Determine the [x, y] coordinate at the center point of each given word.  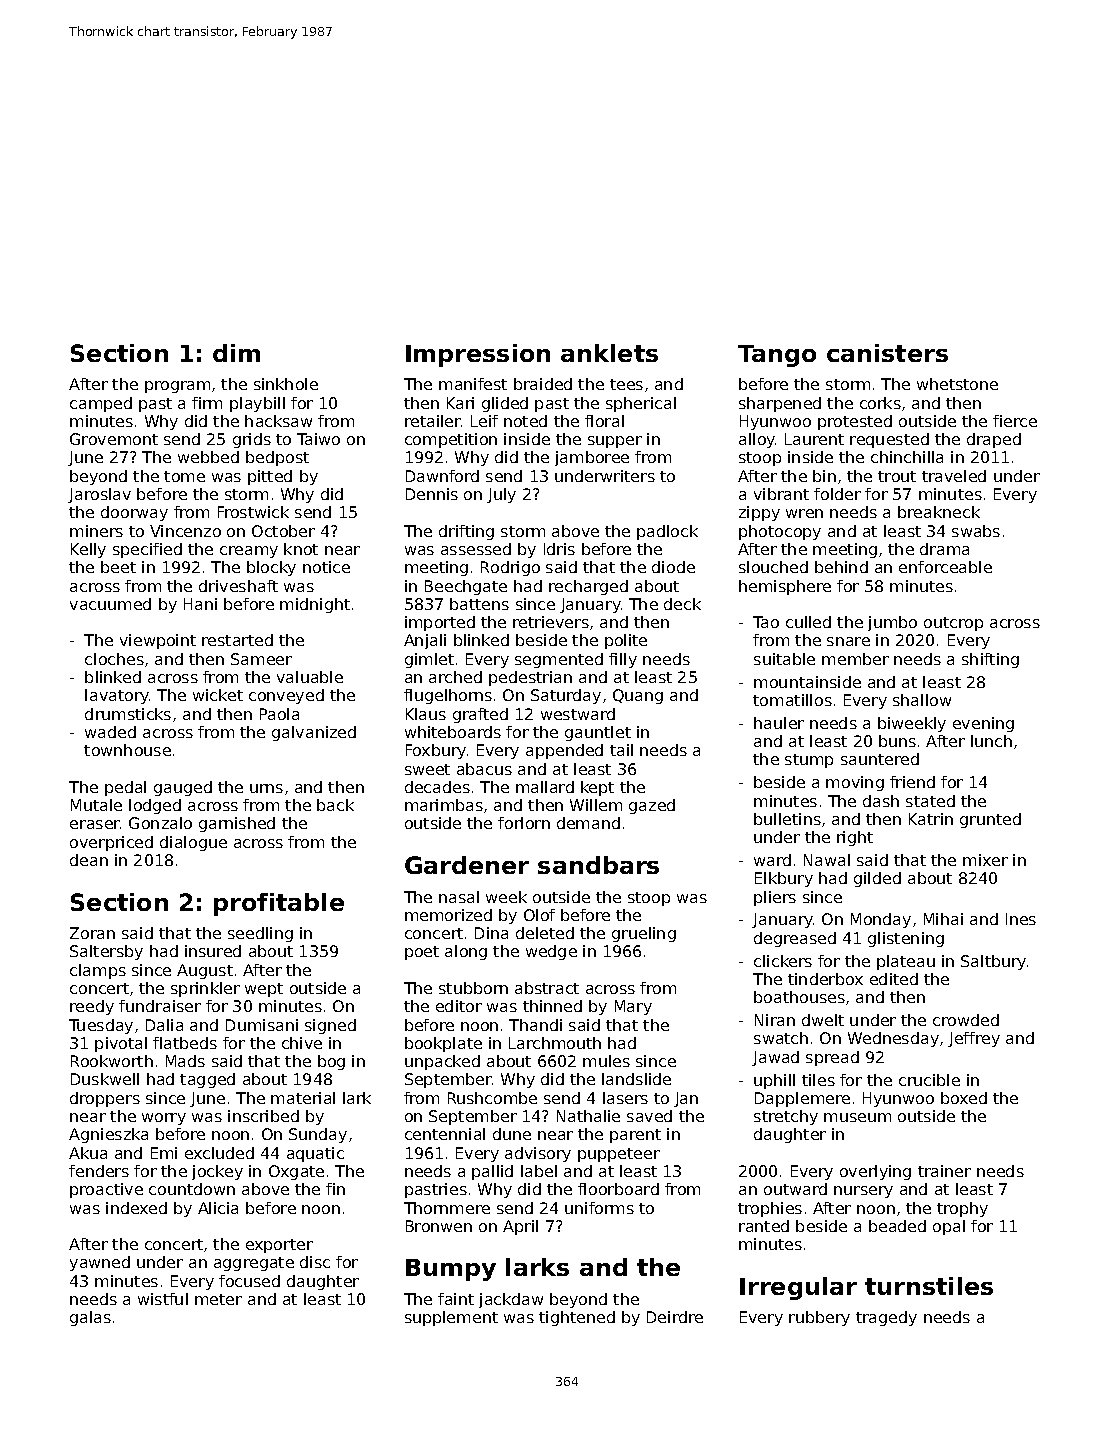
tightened [577, 1318]
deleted [545, 933]
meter [218, 1299]
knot [301, 549]
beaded [897, 1226]
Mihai [943, 919]
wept [264, 990]
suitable [784, 659]
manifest [473, 384]
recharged [588, 587]
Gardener [467, 865]
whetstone [957, 384]
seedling [260, 934]
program [177, 387]
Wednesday [893, 1039]
